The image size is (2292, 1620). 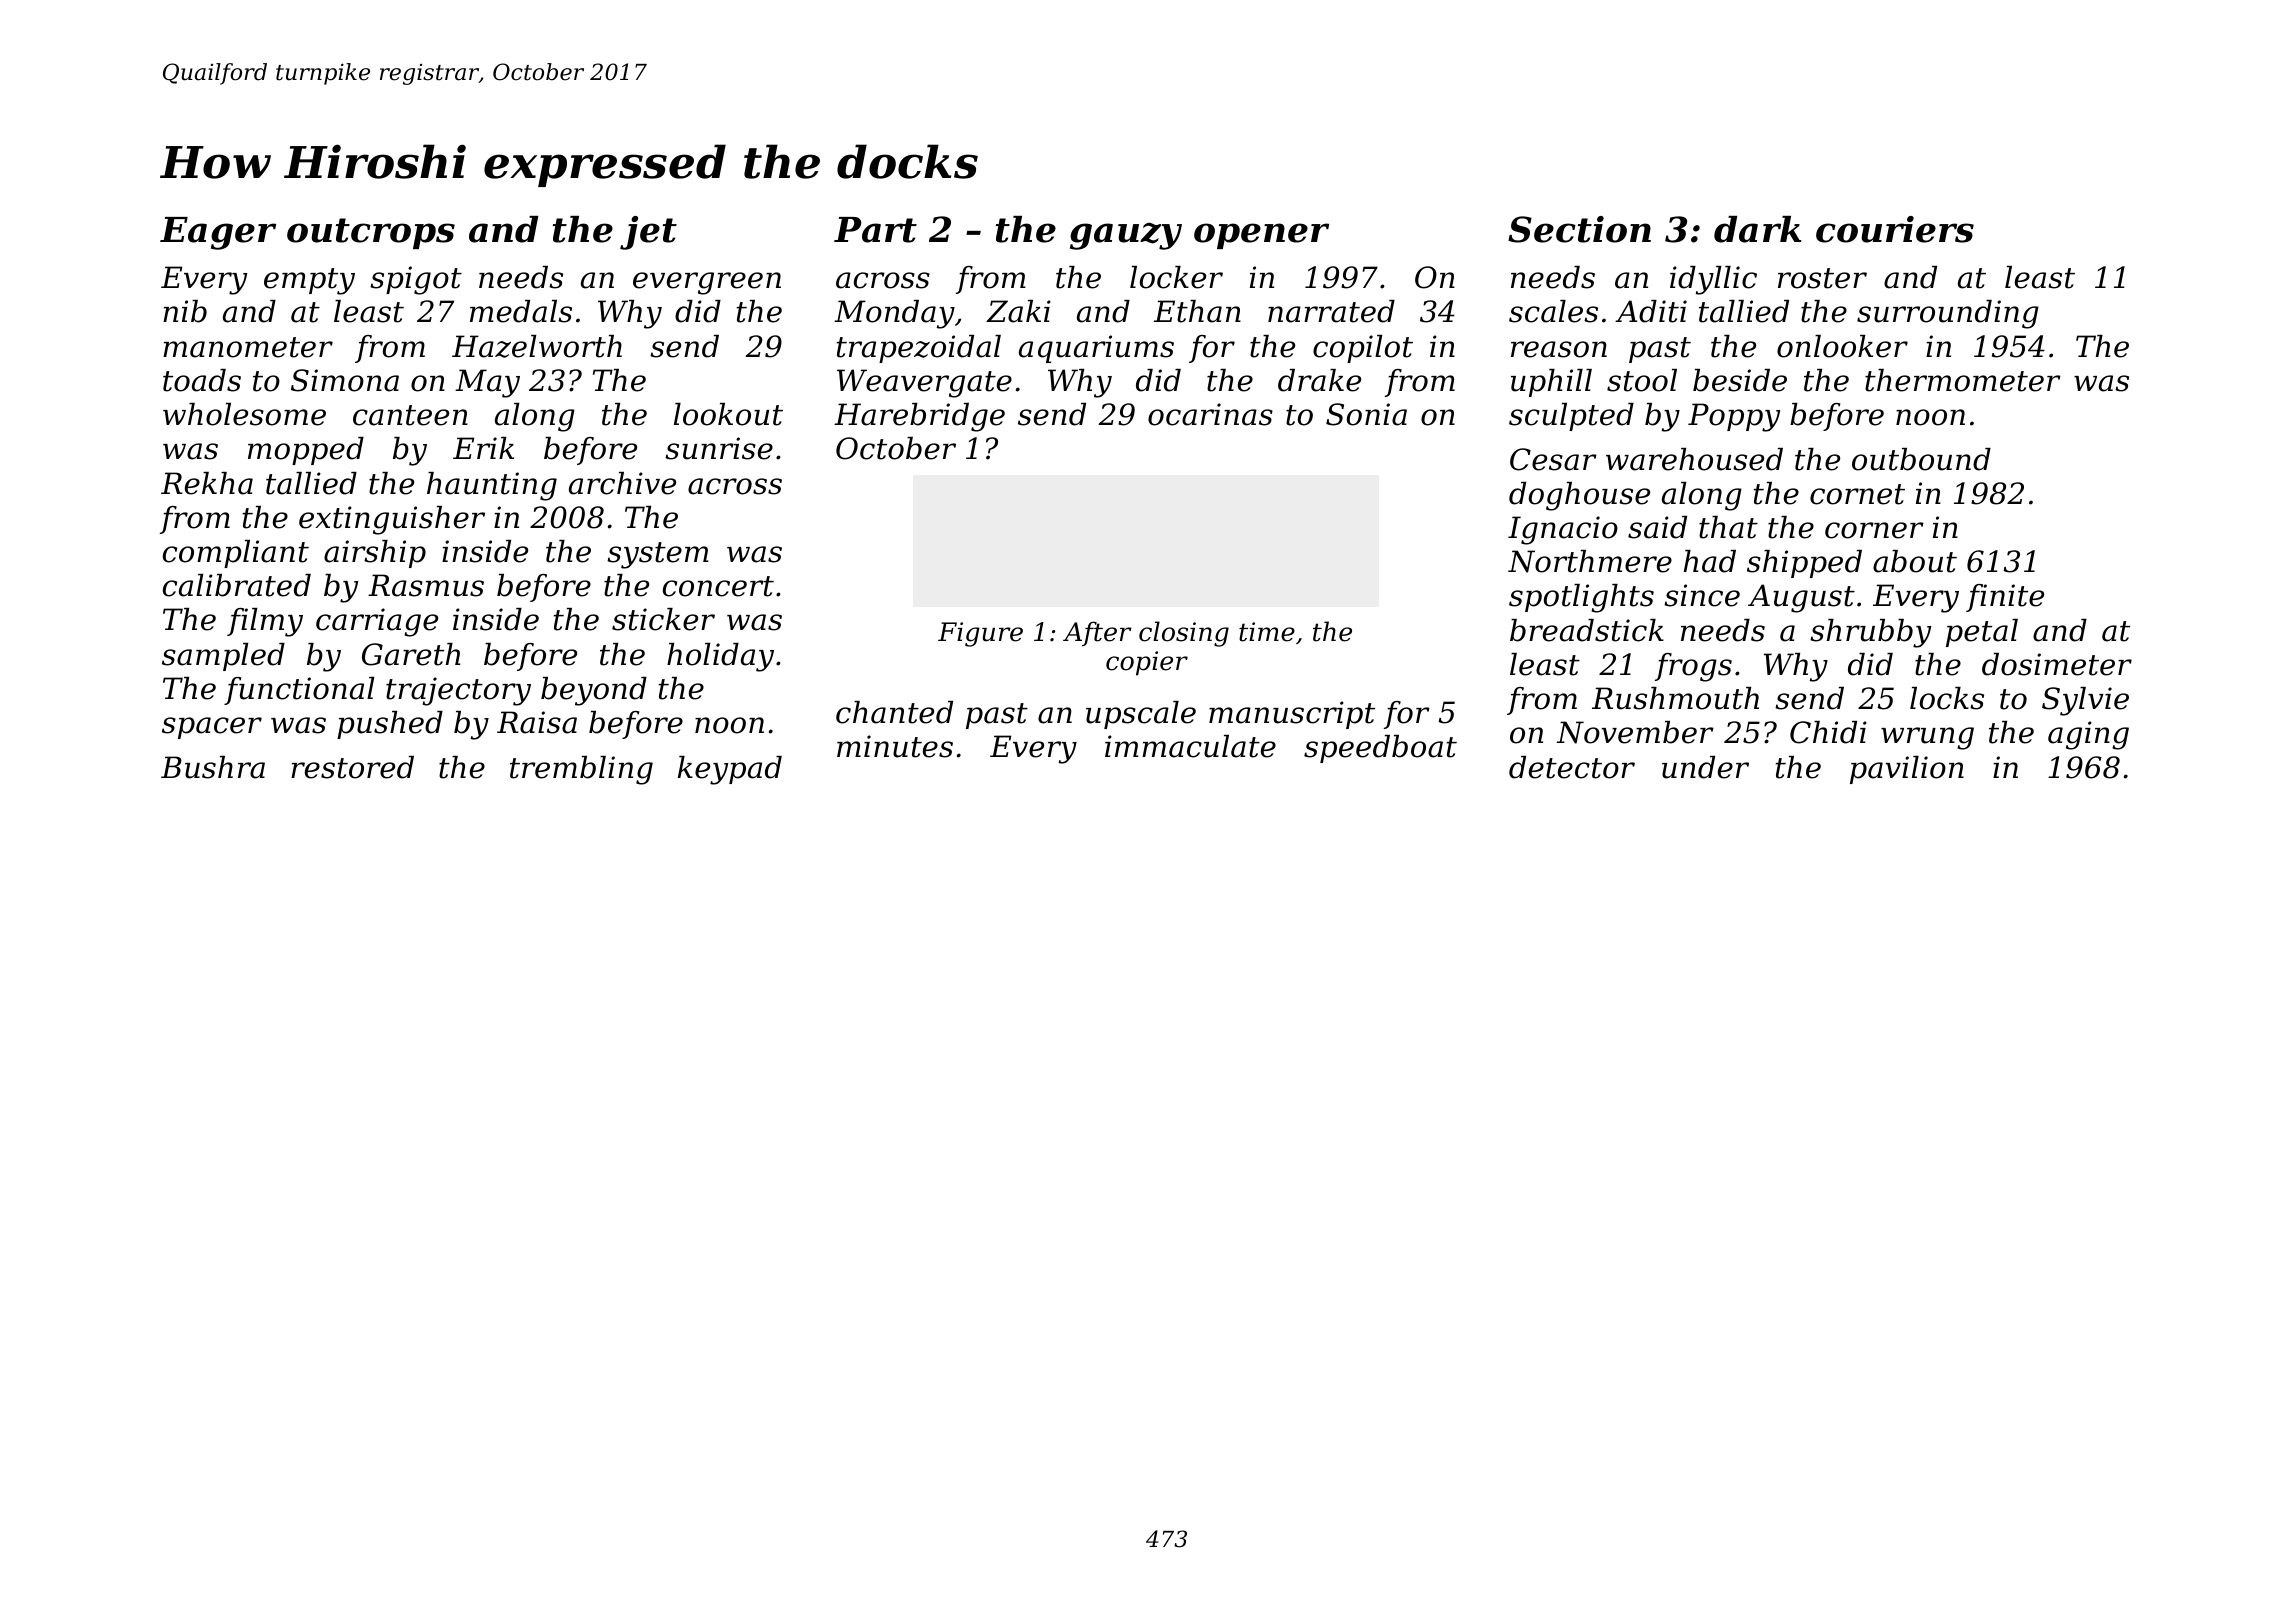 I want to click on locker, so click(x=1176, y=277).
